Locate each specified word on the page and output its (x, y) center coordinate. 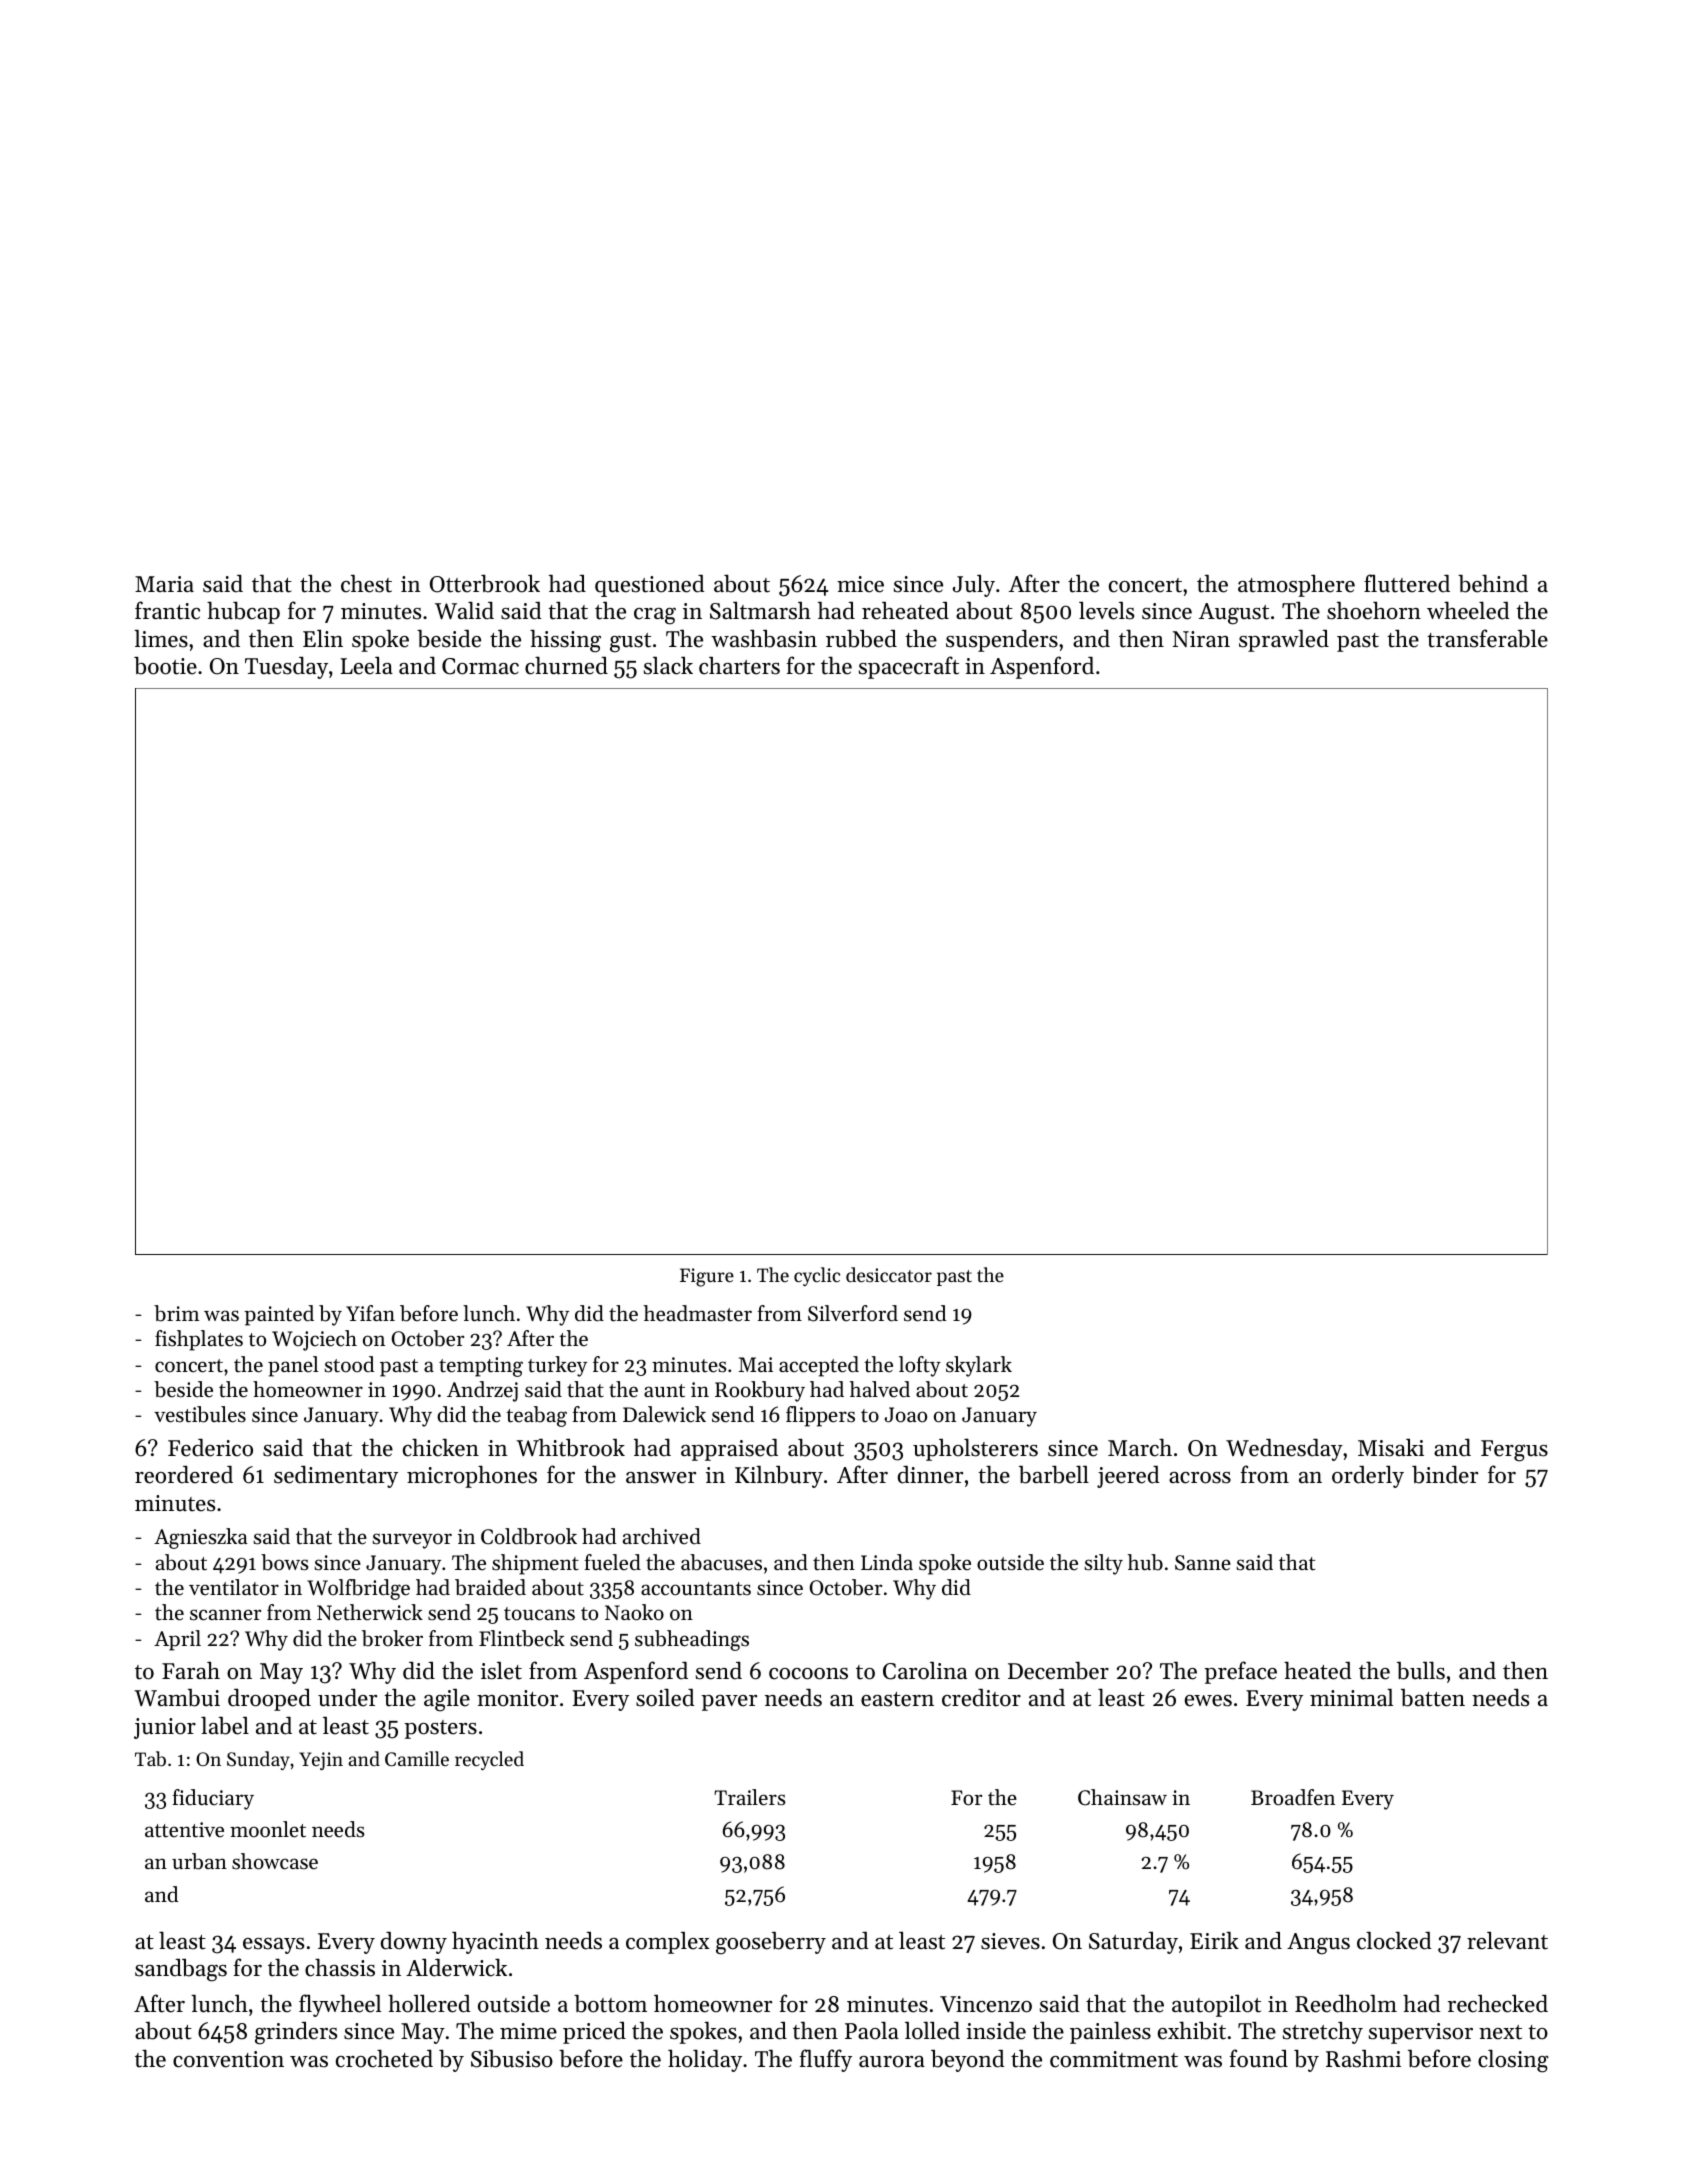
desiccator (889, 1274)
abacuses (721, 1562)
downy (414, 1943)
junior (165, 1728)
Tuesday (286, 667)
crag (655, 616)
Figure (707, 1277)
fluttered (1407, 583)
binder (1445, 1474)
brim (177, 1313)
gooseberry (771, 1943)
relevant (1507, 1941)
